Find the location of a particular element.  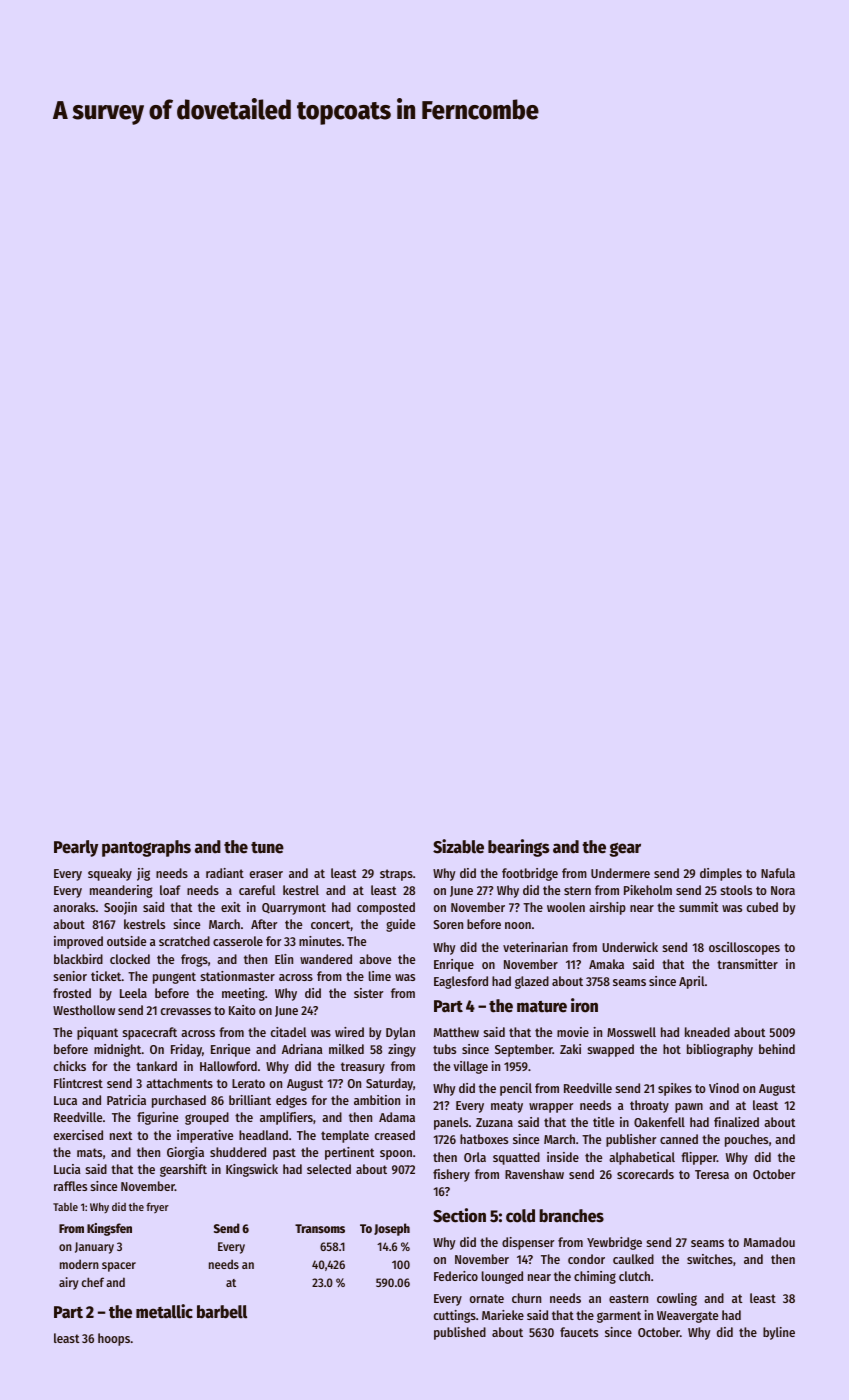

hoops is located at coordinates (114, 1339).
